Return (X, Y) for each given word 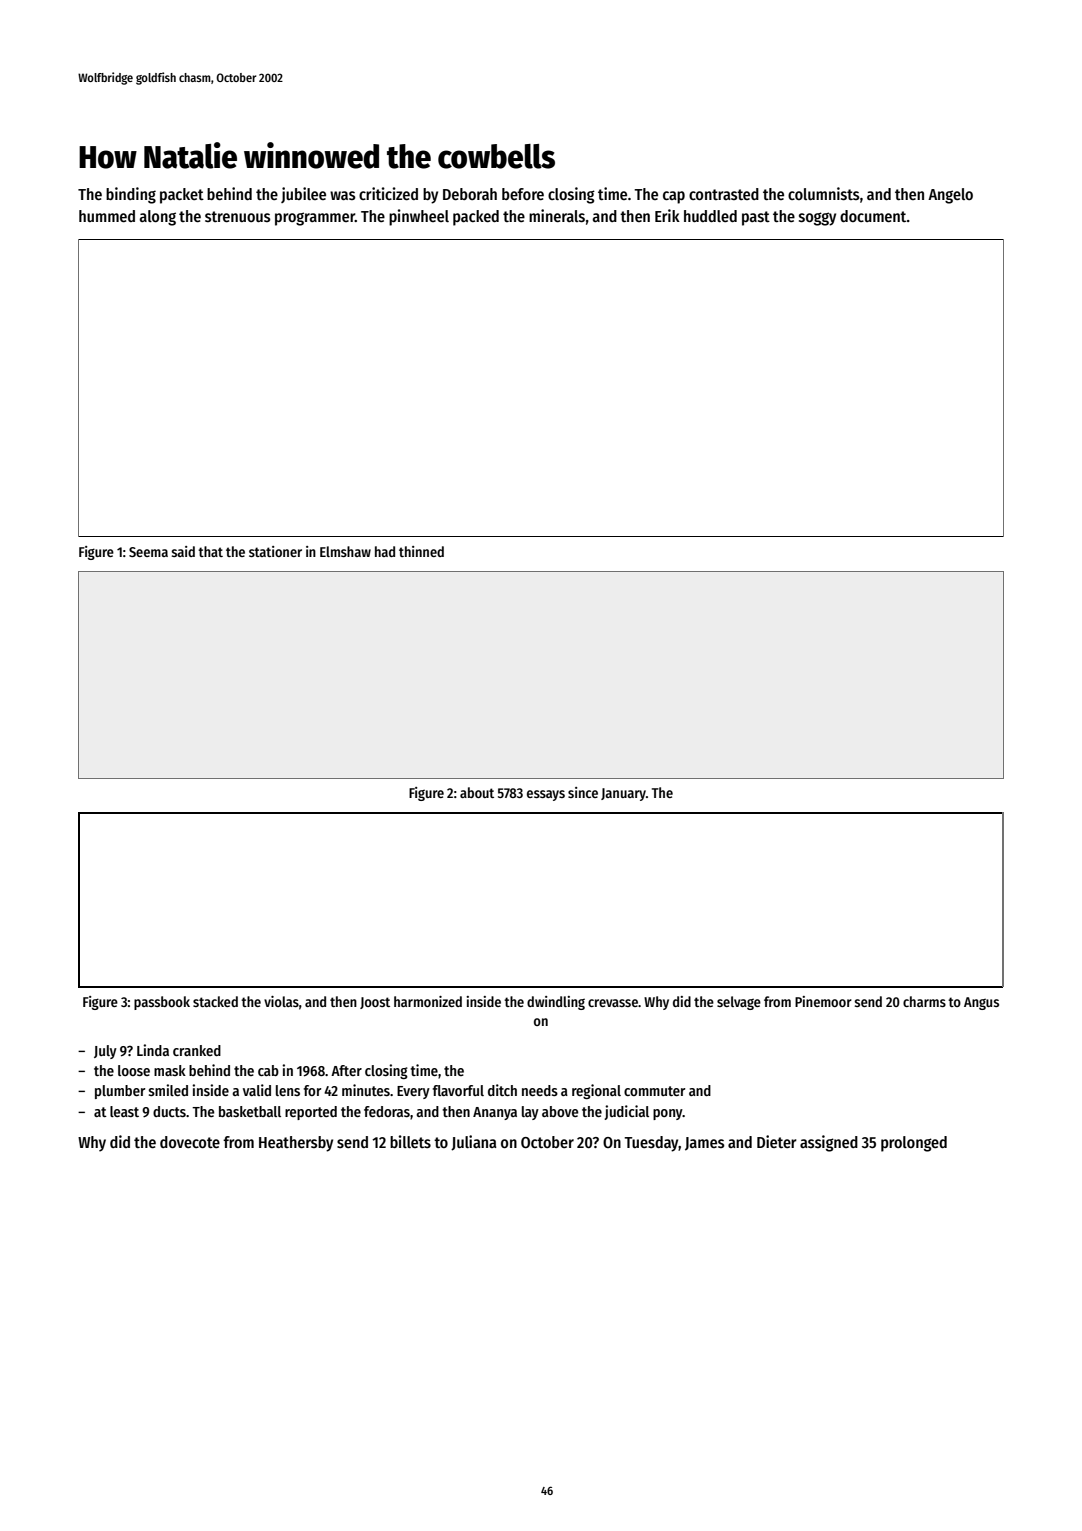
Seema (148, 552)
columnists (823, 194)
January (623, 794)
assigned (829, 1143)
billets (410, 1141)
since (583, 792)
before (523, 194)
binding (131, 195)
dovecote (190, 1142)
